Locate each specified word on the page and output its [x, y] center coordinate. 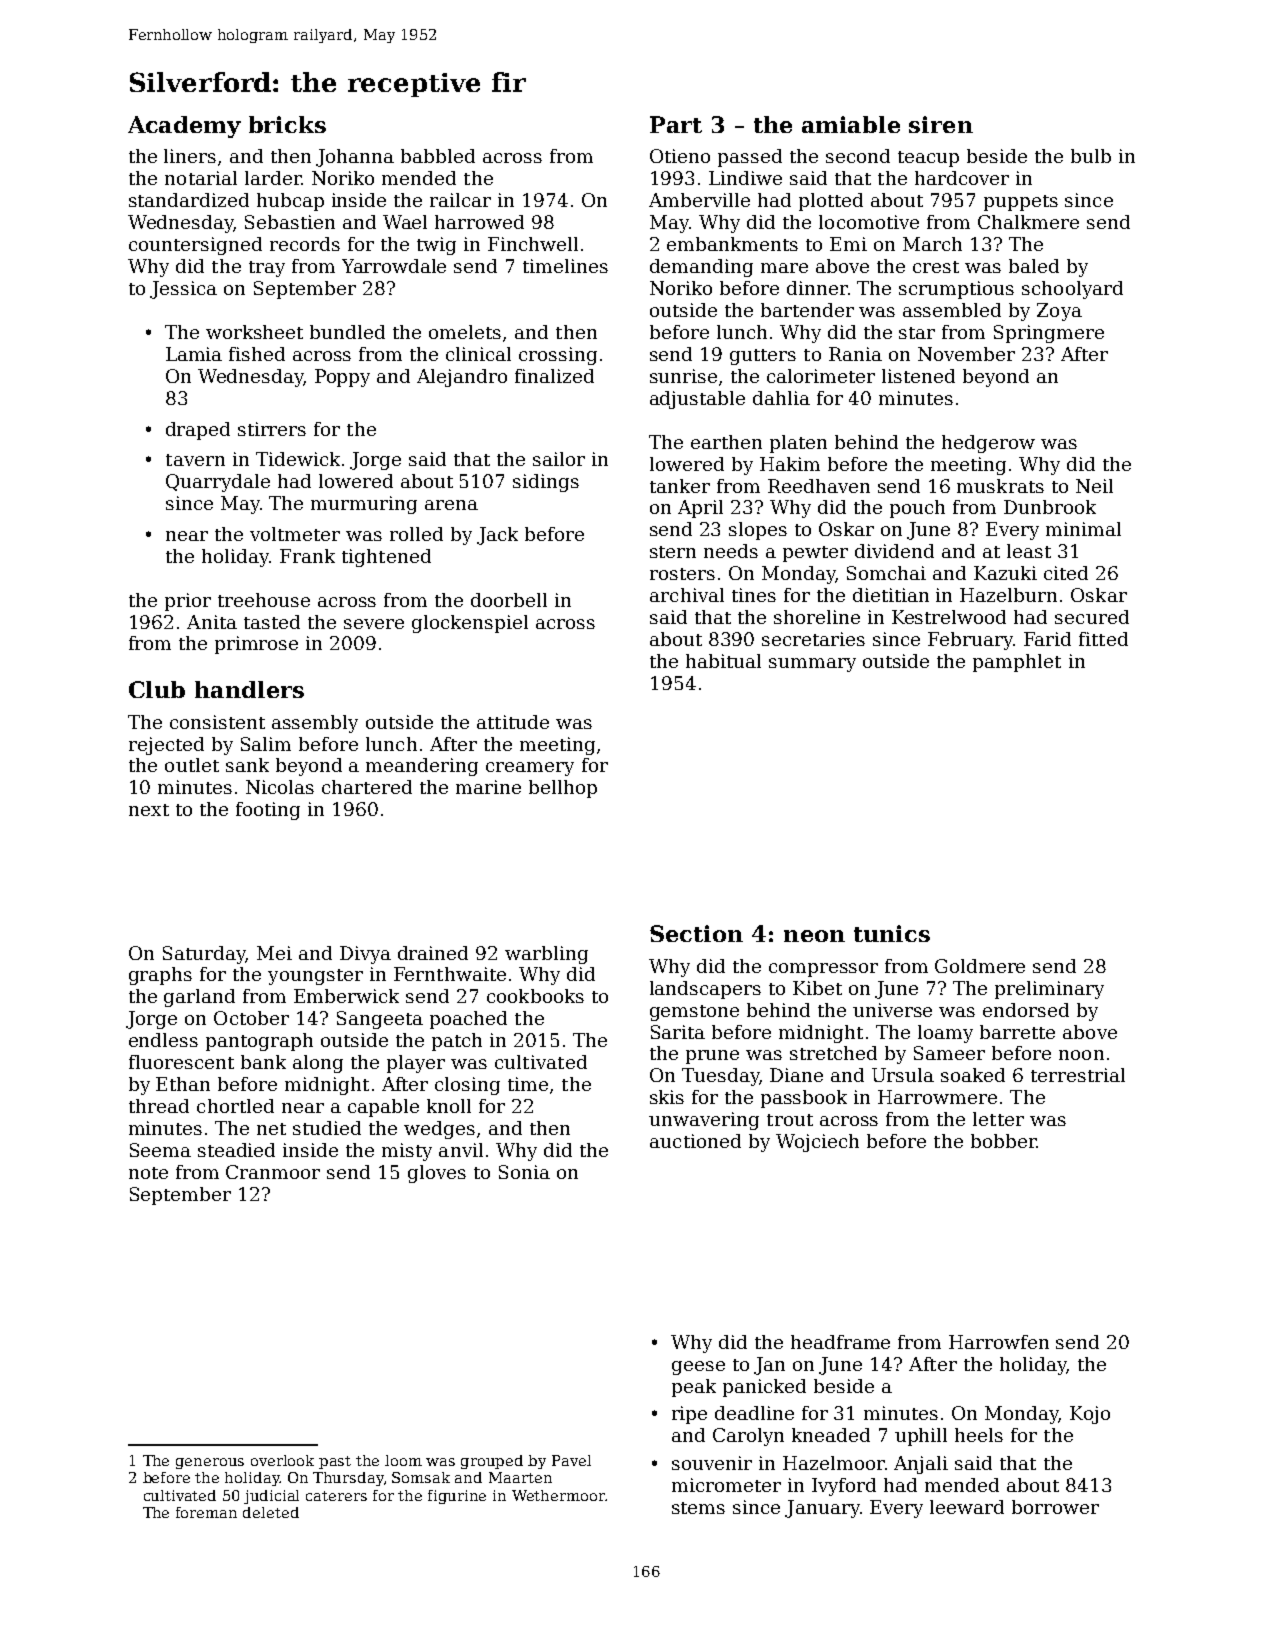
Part [676, 124]
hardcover [962, 178]
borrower [1055, 1507]
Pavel [571, 1460]
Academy [184, 127]
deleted [271, 1512]
